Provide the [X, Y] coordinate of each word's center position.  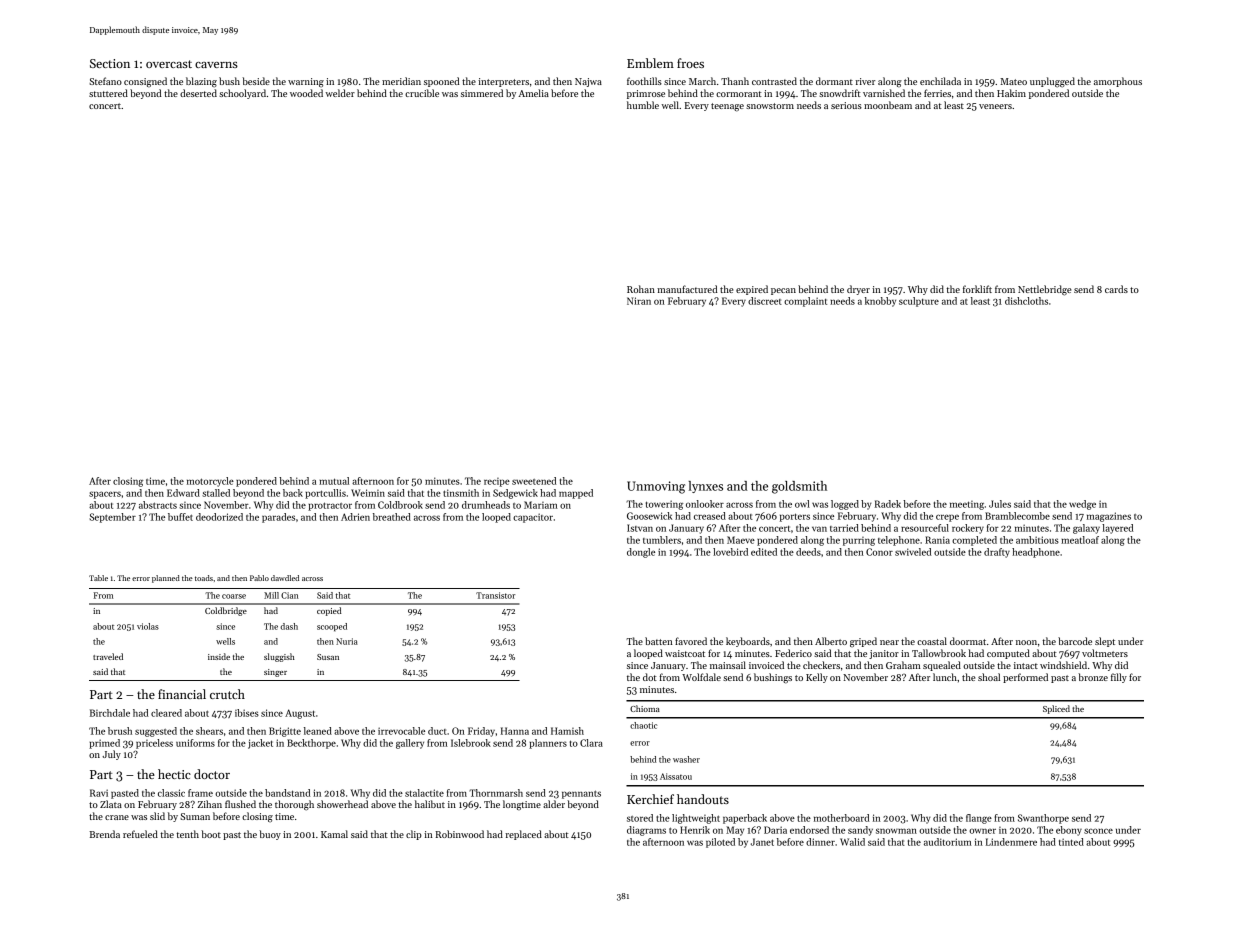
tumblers [662, 540]
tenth [187, 834]
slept [1105, 642]
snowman [896, 831]
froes [690, 63]
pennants [581, 794]
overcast [169, 64]
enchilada [940, 81]
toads [204, 578]
